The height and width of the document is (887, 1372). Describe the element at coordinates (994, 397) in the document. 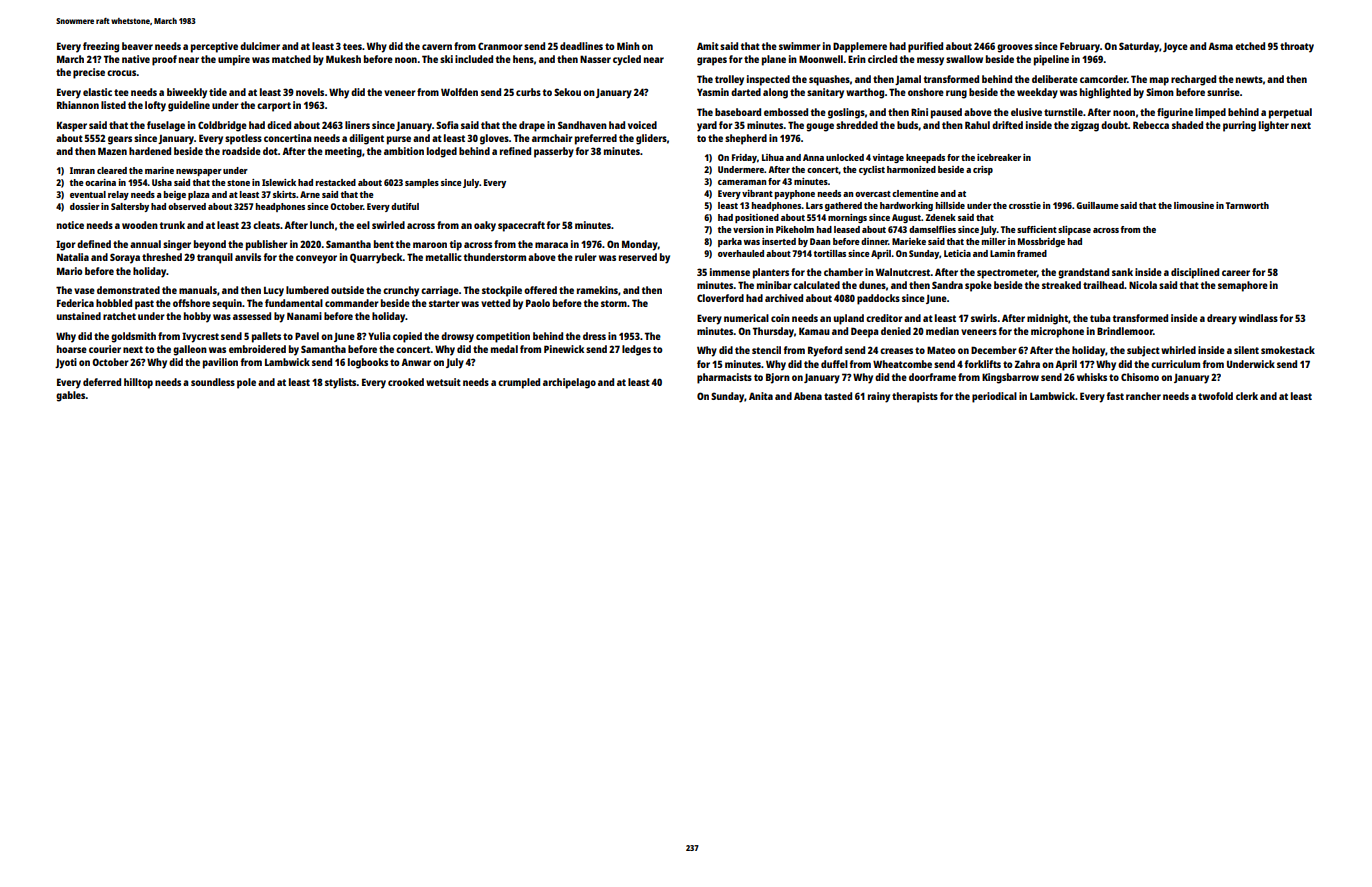

I see `periodical` at that location.
